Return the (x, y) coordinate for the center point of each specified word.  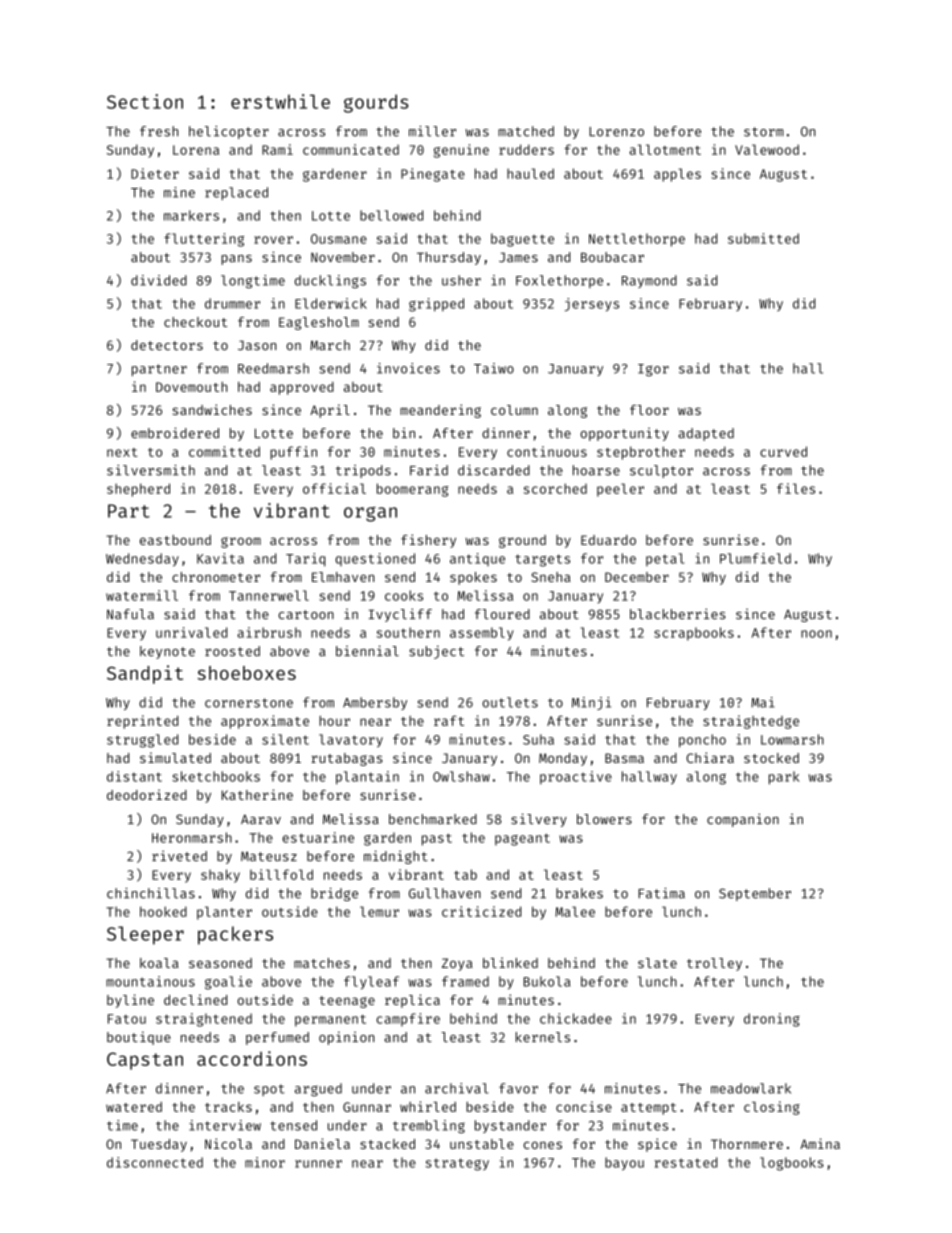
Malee (575, 911)
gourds (376, 103)
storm (763, 132)
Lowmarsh (792, 739)
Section (145, 101)
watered (134, 1107)
